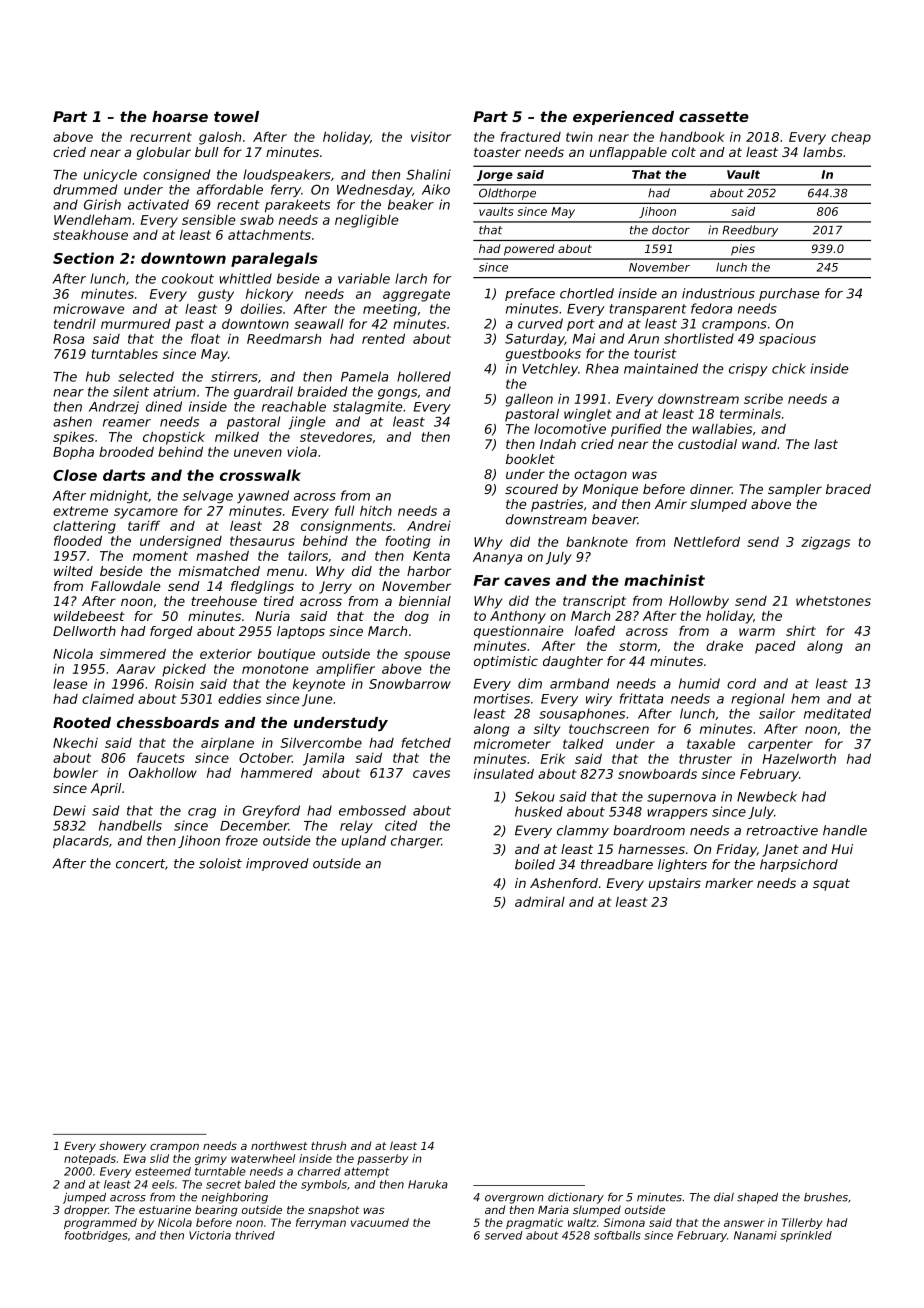  I want to click on thrush, so click(328, 1145).
